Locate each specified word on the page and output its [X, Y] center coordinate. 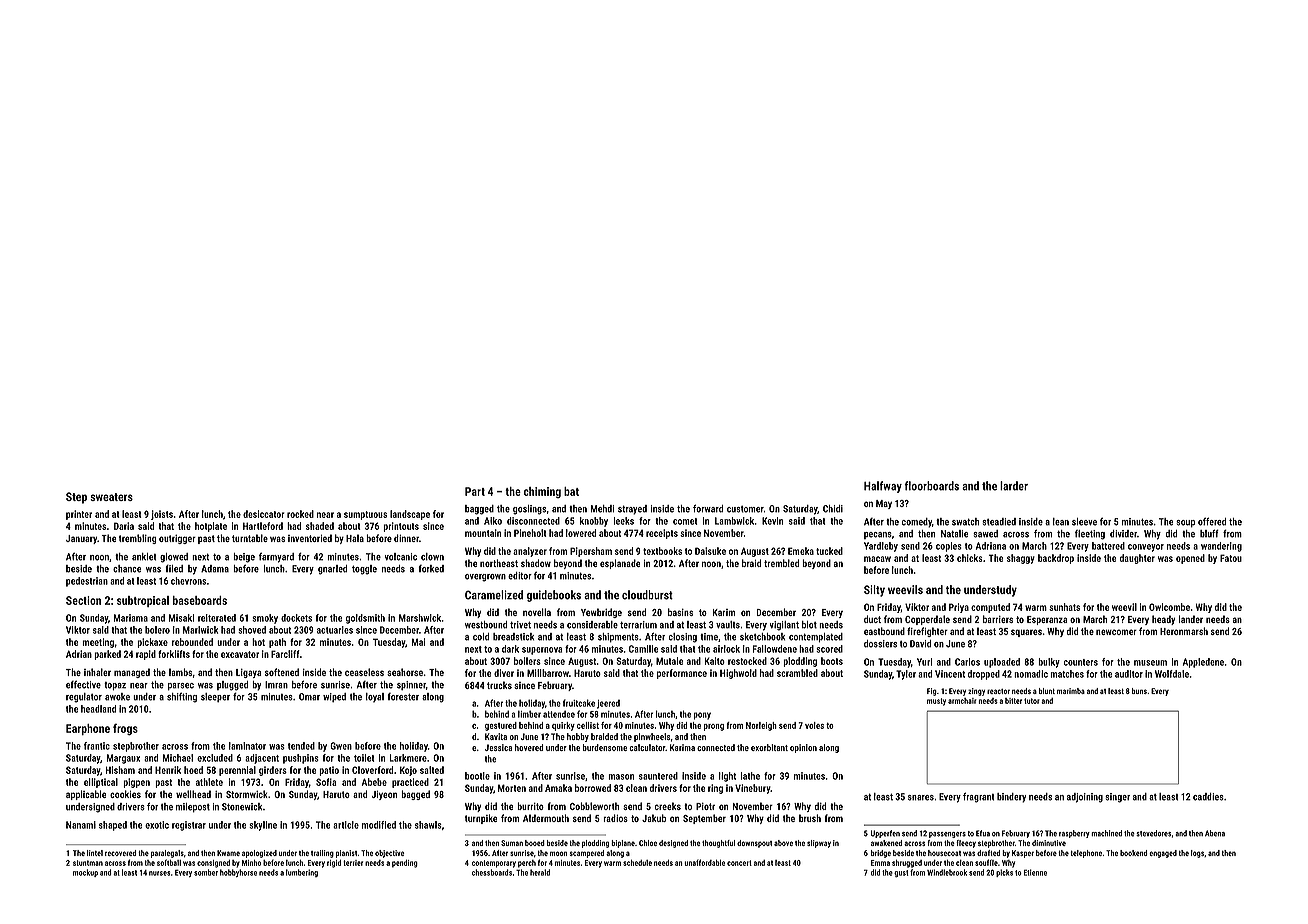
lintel [95, 853]
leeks [624, 521]
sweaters [111, 497]
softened [282, 672]
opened [1190, 559]
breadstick [513, 637]
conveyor [1146, 548]
